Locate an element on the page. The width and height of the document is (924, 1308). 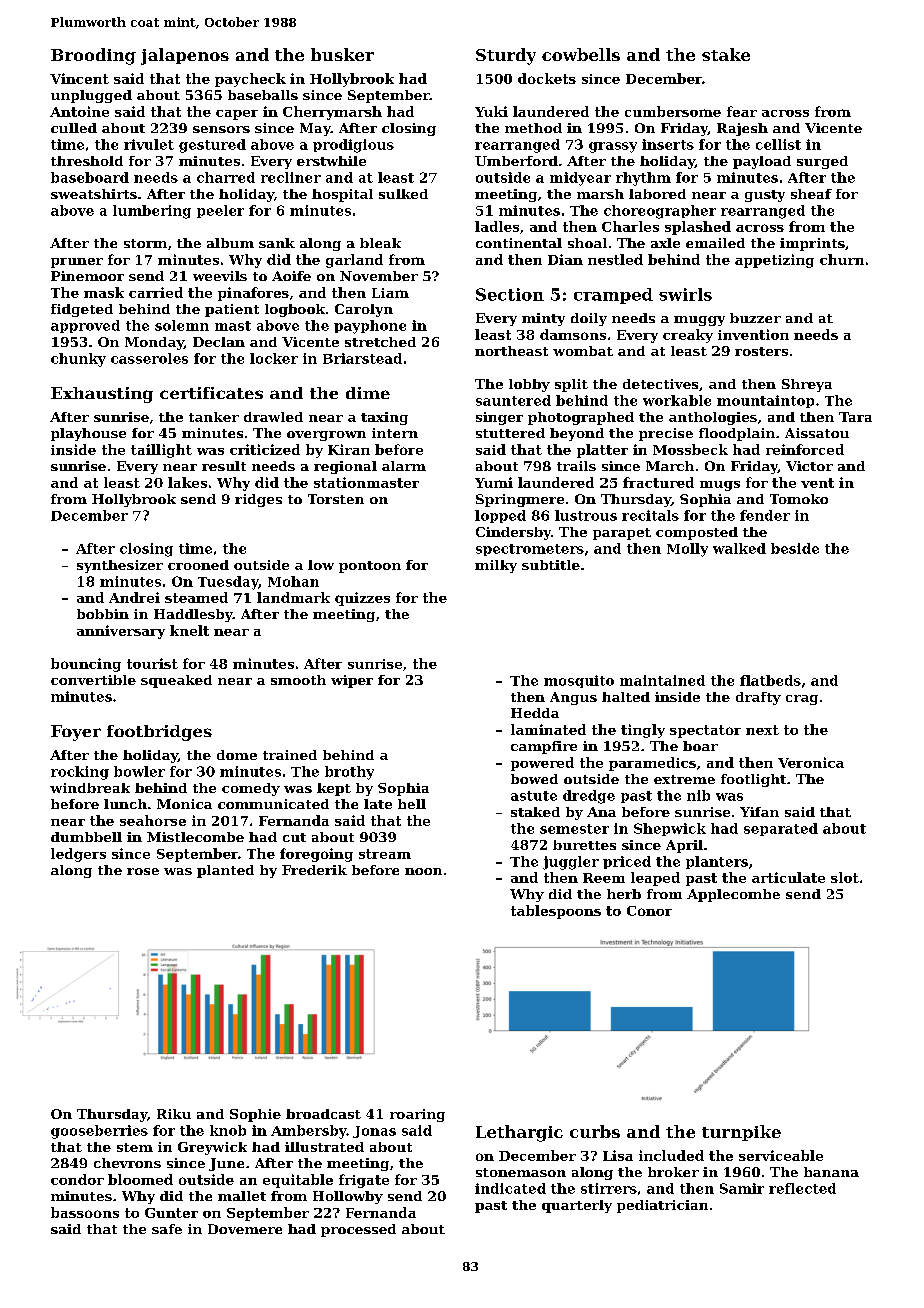
axle is located at coordinates (665, 243).
